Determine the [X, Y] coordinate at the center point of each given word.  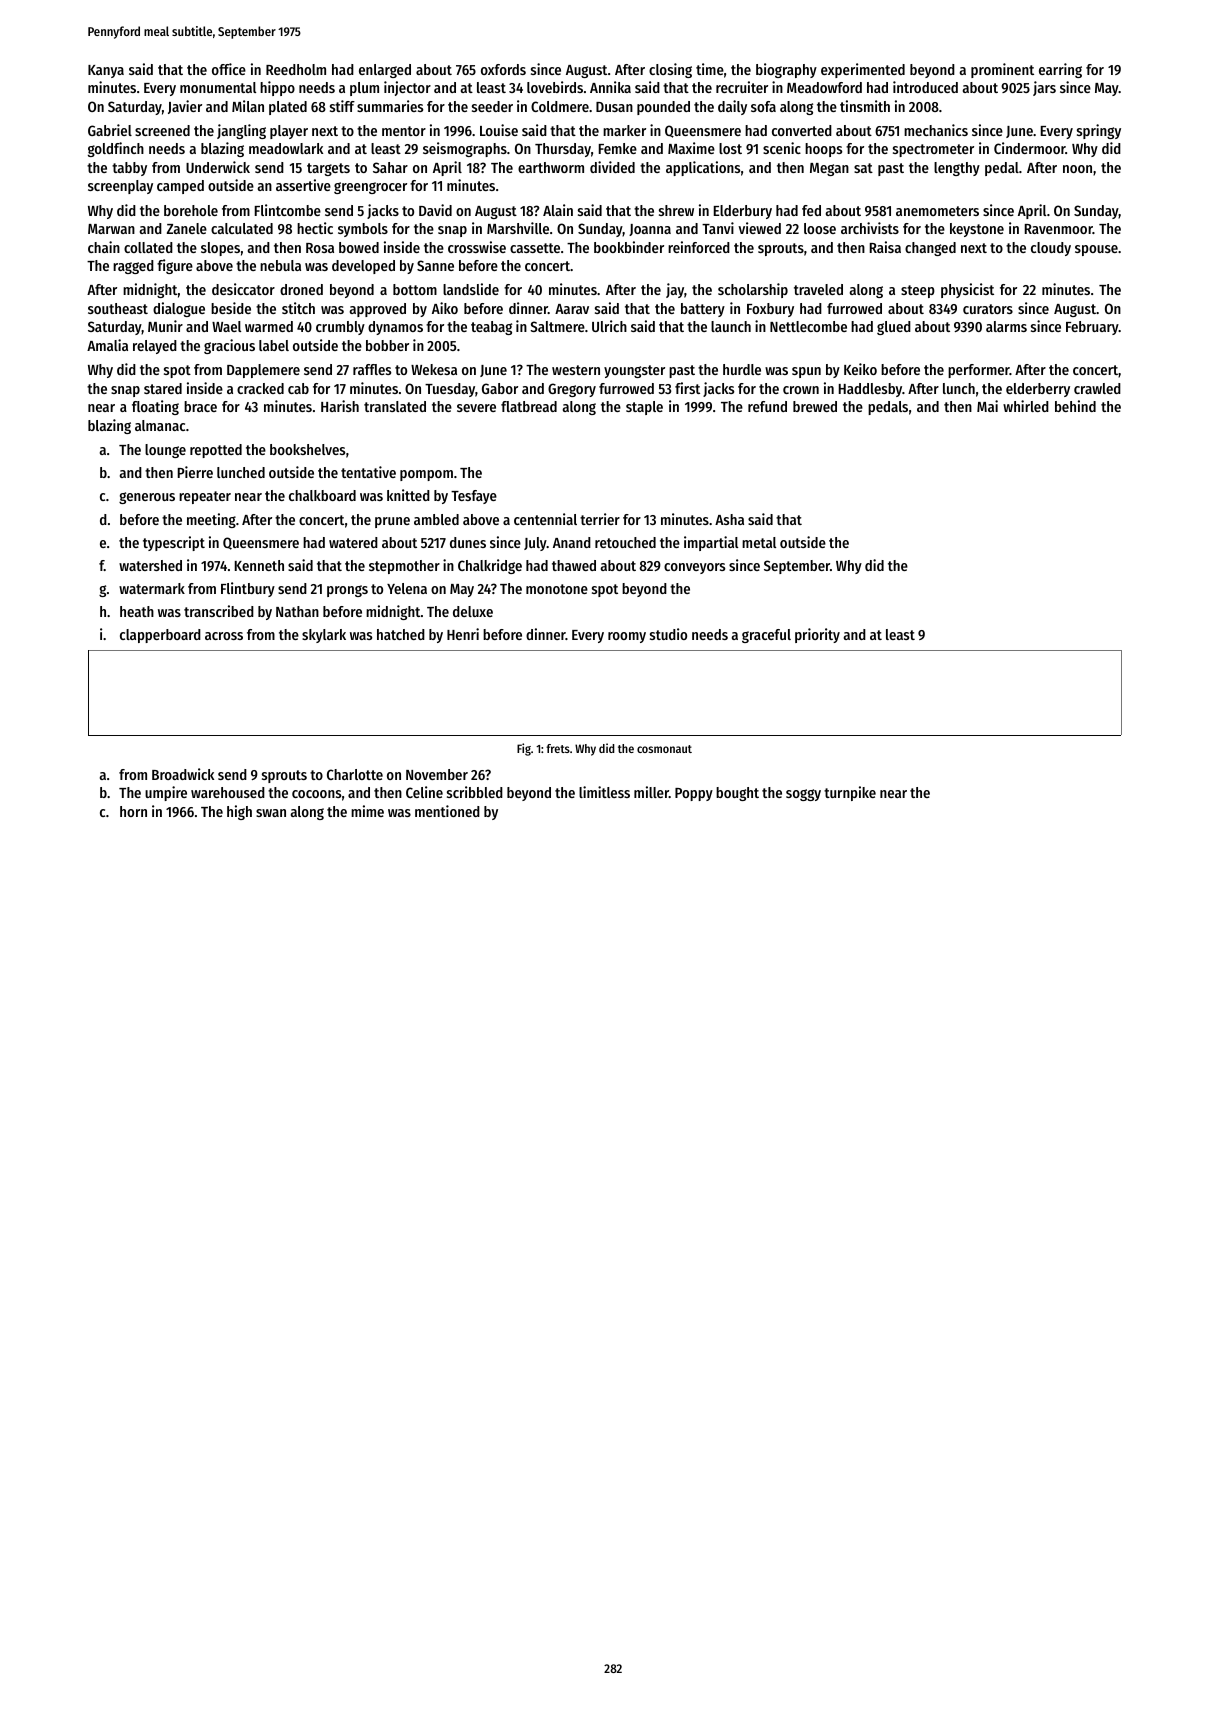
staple [644, 408]
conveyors [694, 568]
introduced [925, 87]
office [229, 69]
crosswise [477, 247]
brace [200, 406]
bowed [359, 247]
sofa [763, 106]
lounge [165, 451]
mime [367, 811]
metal [759, 542]
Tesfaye [474, 497]
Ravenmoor [1059, 229]
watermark [152, 588]
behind [1075, 406]
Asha [729, 519]
